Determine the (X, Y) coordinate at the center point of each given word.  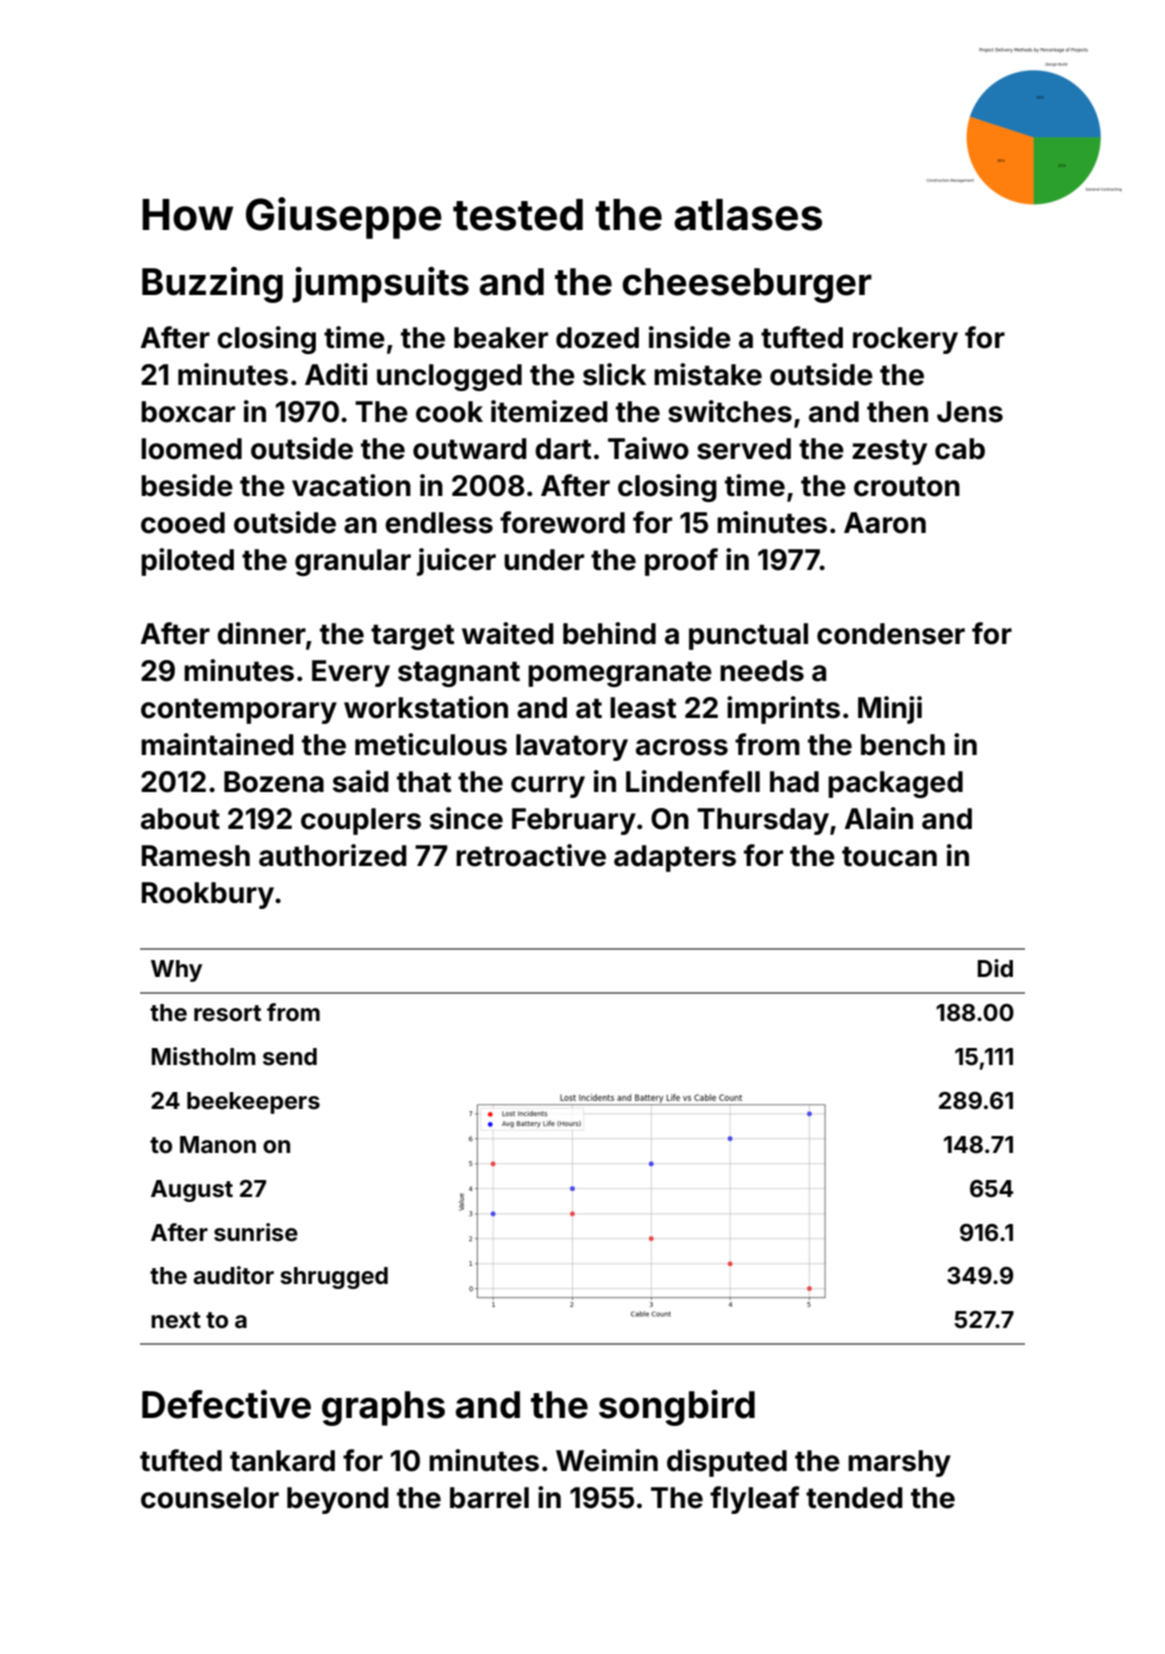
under (544, 560)
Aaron (885, 523)
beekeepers (253, 1103)
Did (995, 968)
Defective (226, 1404)
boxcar (188, 412)
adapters (675, 858)
